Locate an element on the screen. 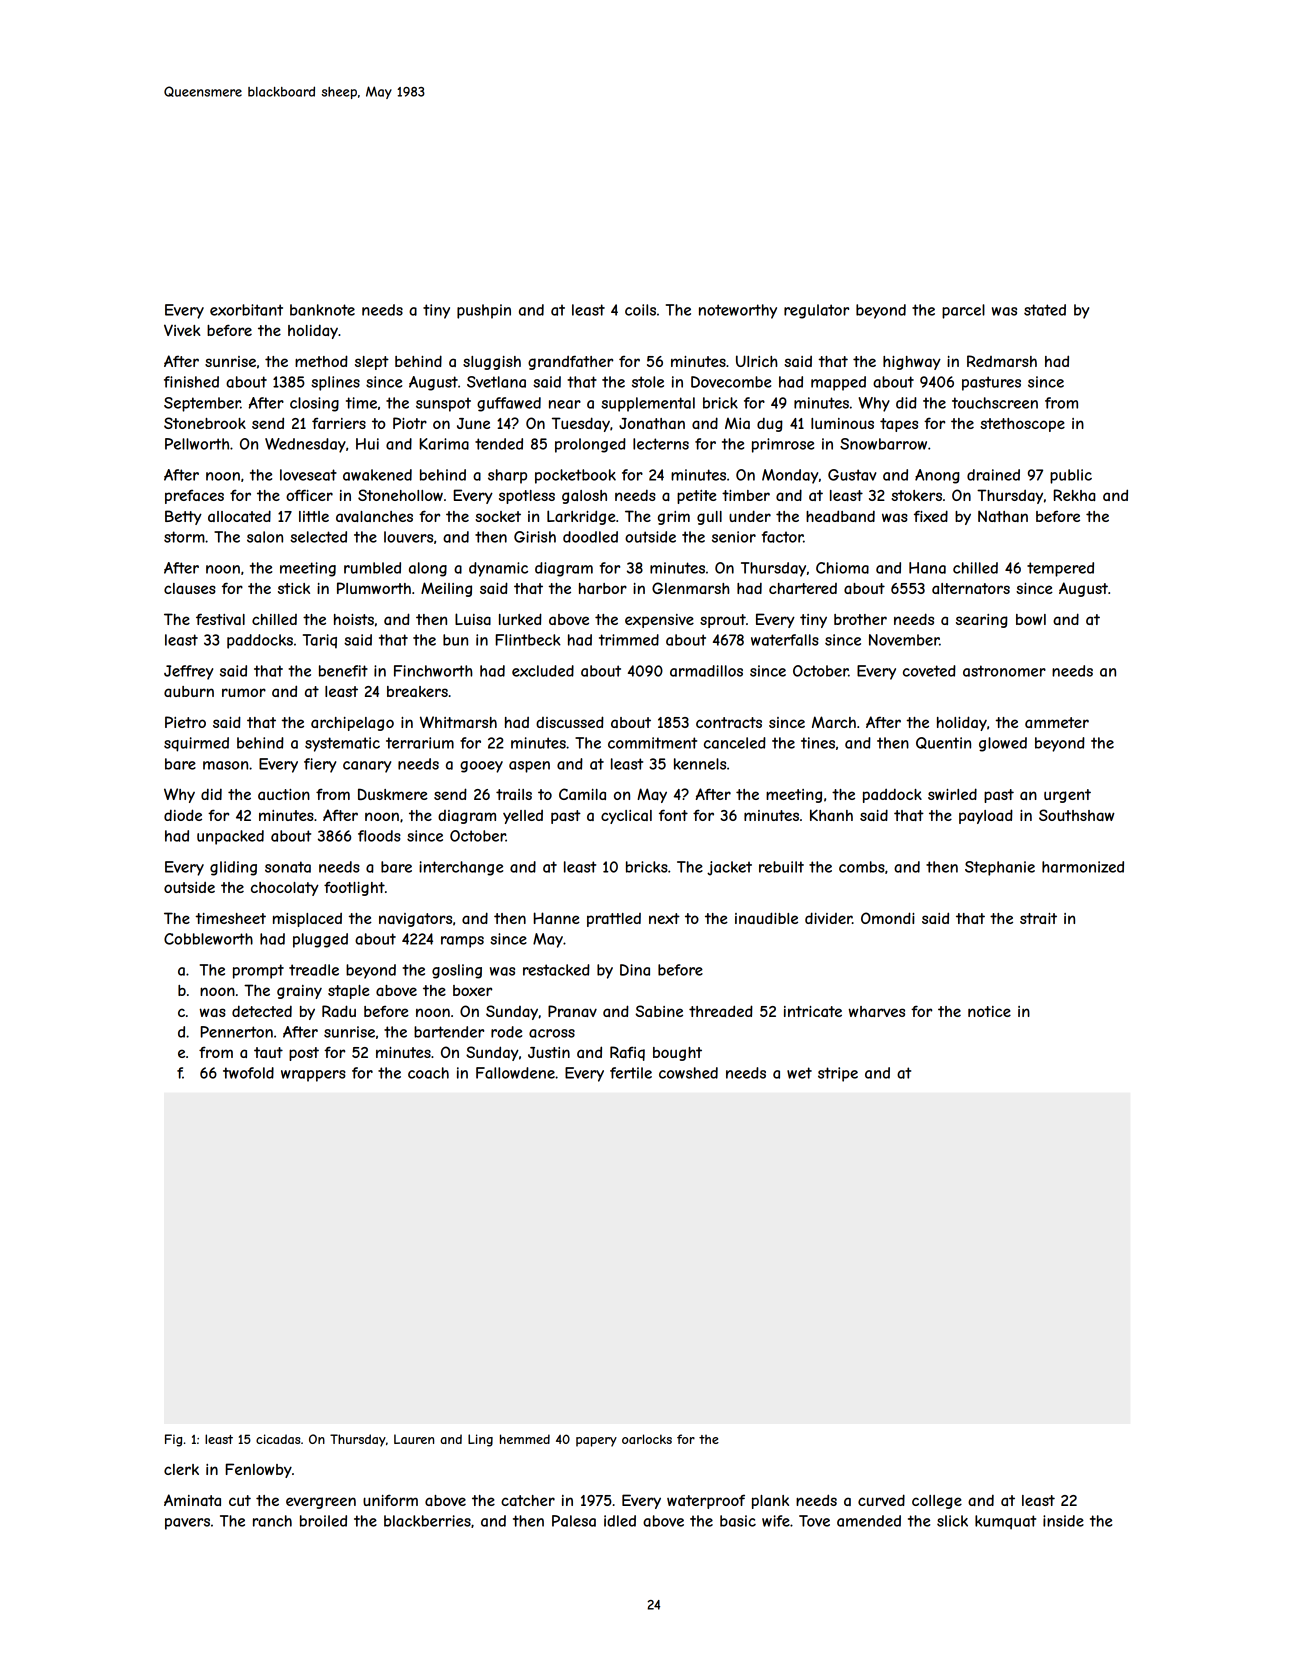  armadillos is located at coordinates (706, 671).
